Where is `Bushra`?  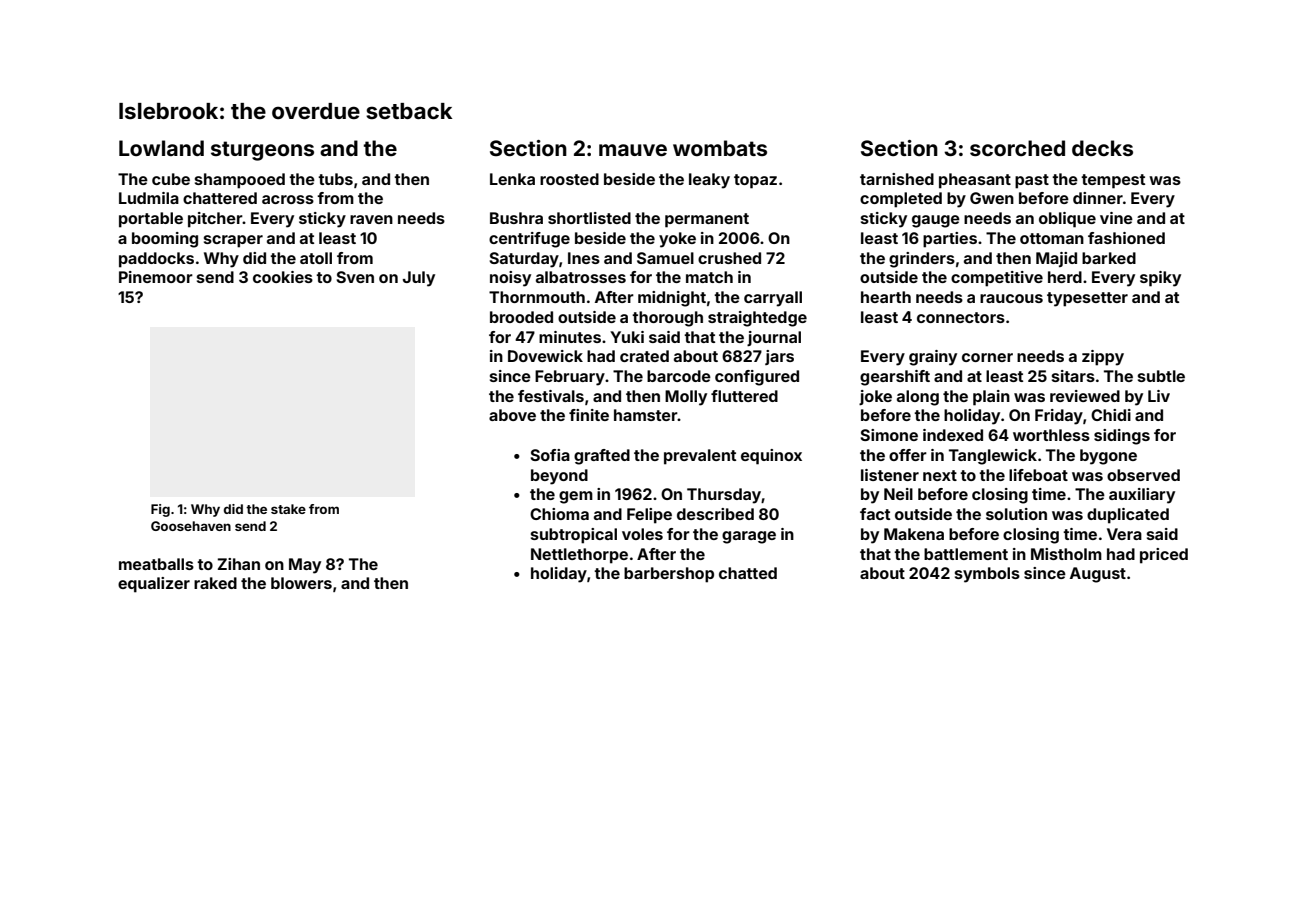
Bushra is located at coordinates (516, 218).
